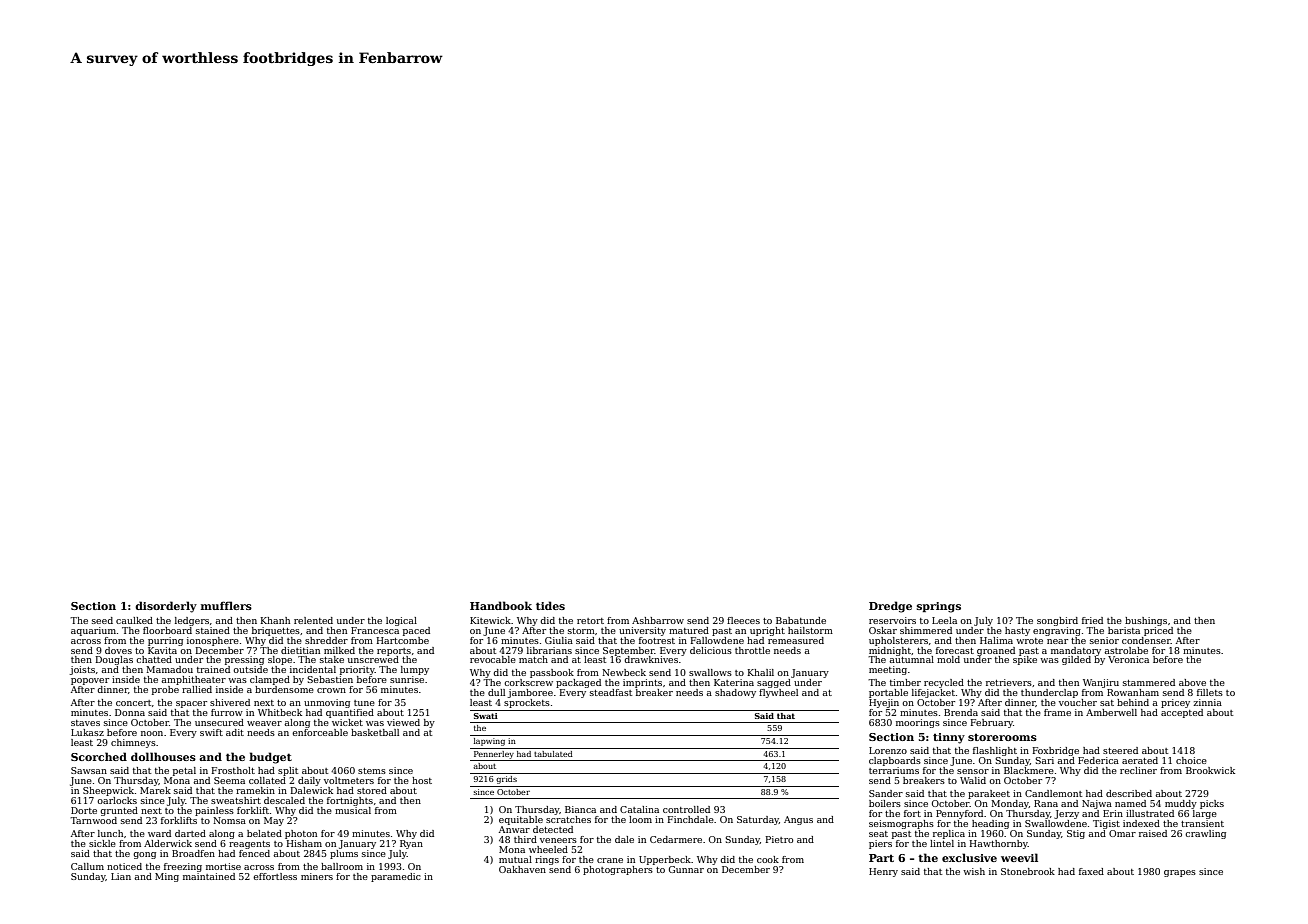  Describe the element at coordinates (353, 810) in the image. I see `musical` at that location.
